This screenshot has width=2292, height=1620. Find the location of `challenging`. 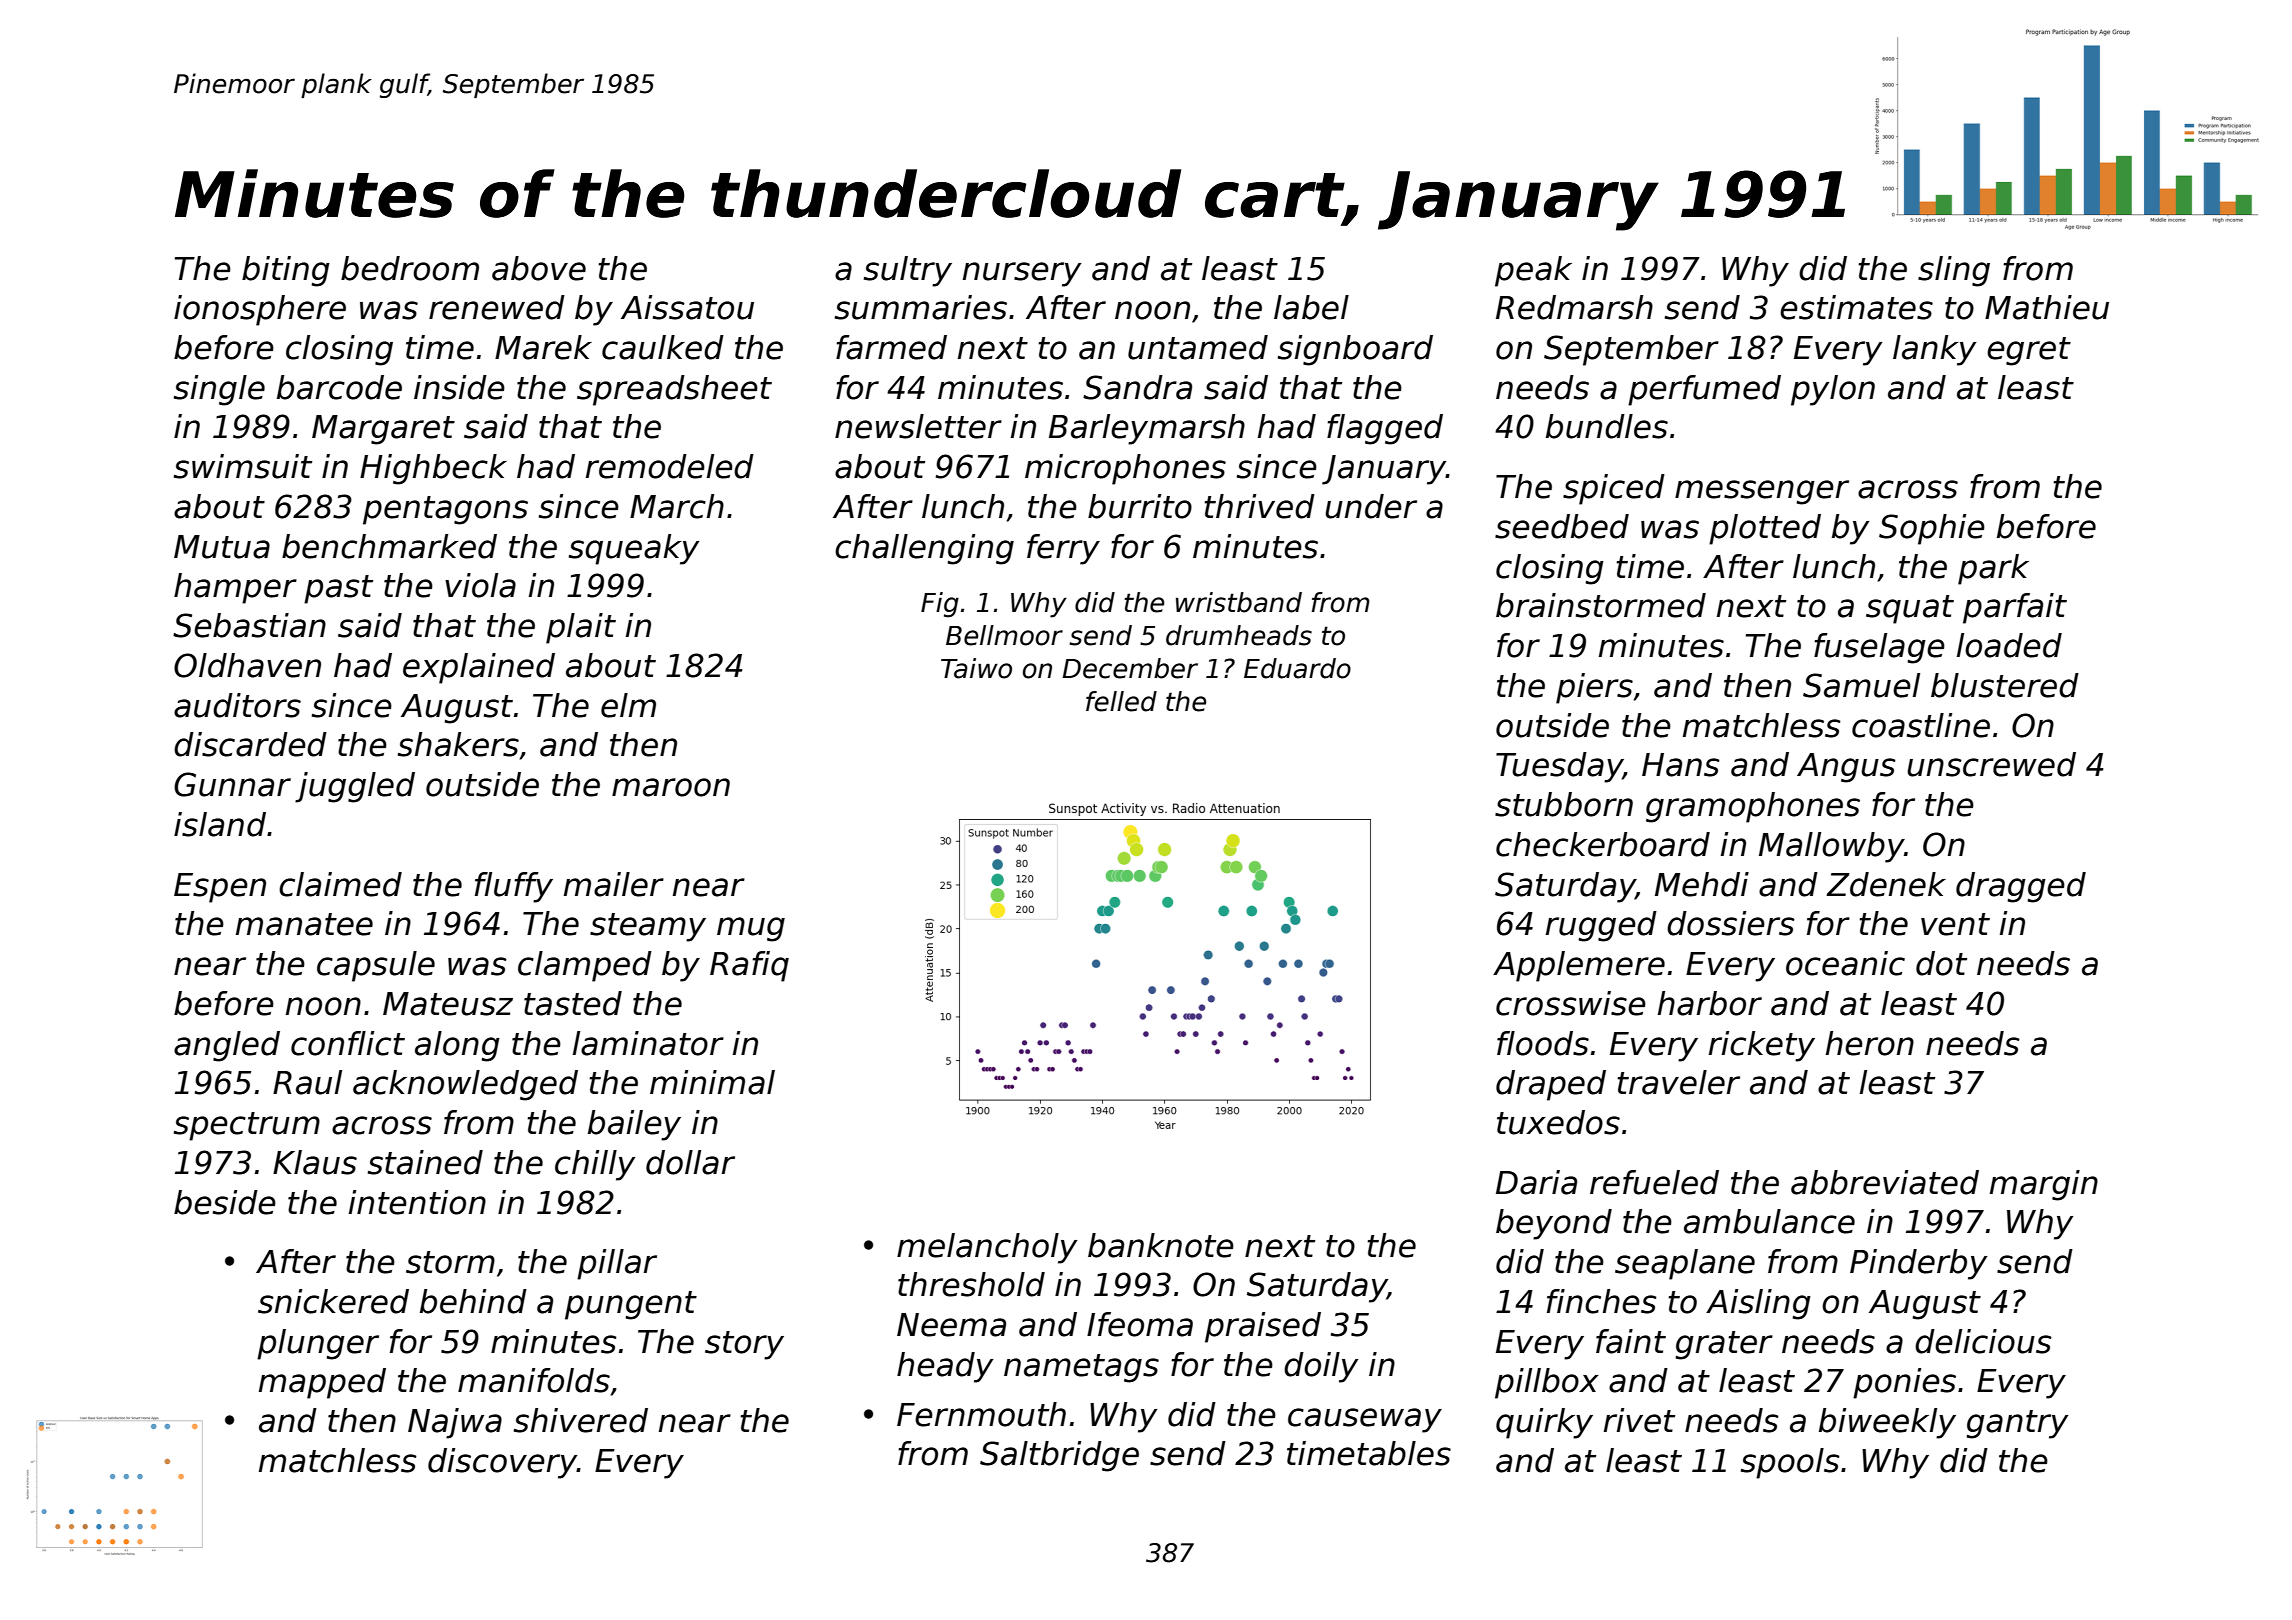

challenging is located at coordinates (924, 549).
